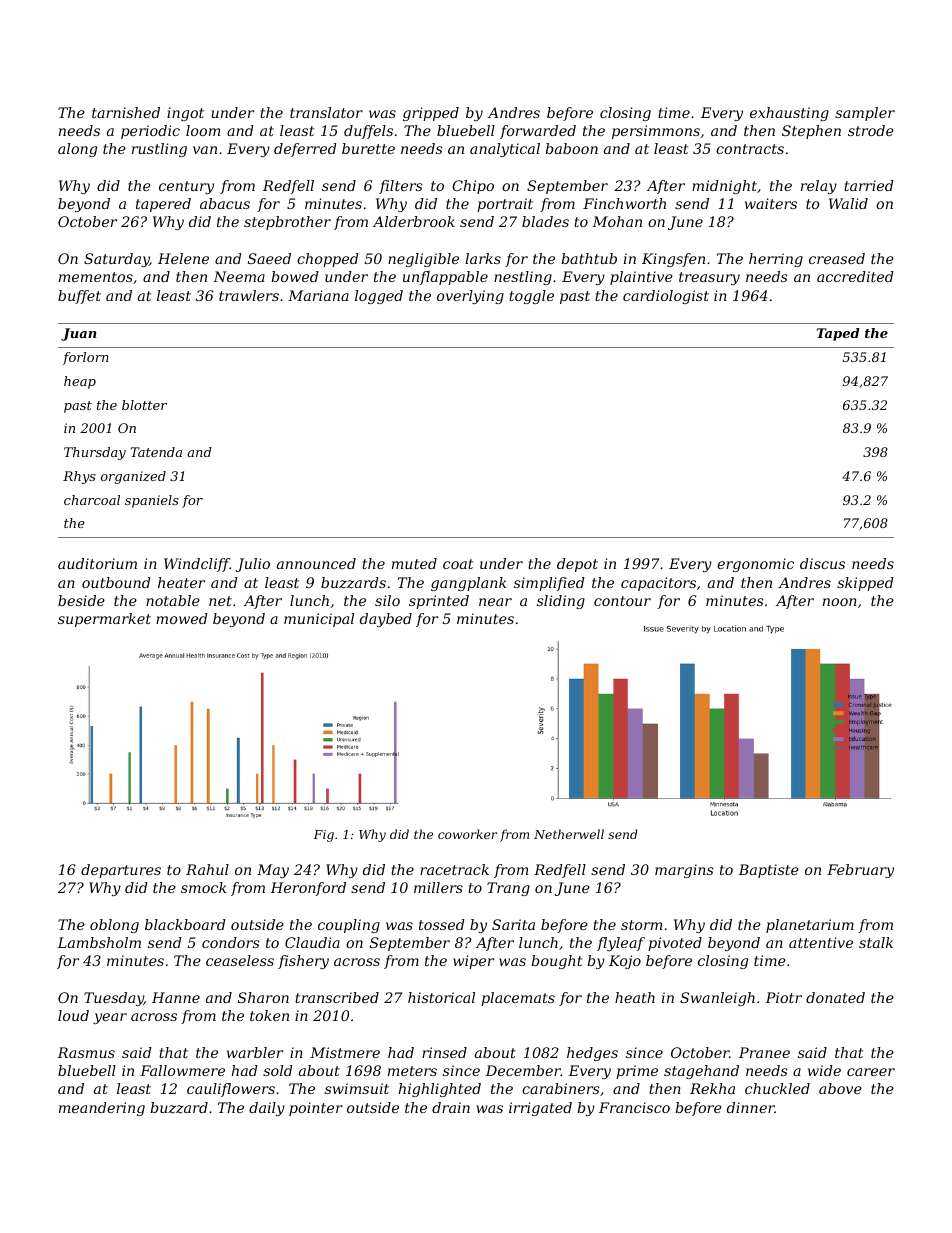  I want to click on forwarded, so click(538, 132).
